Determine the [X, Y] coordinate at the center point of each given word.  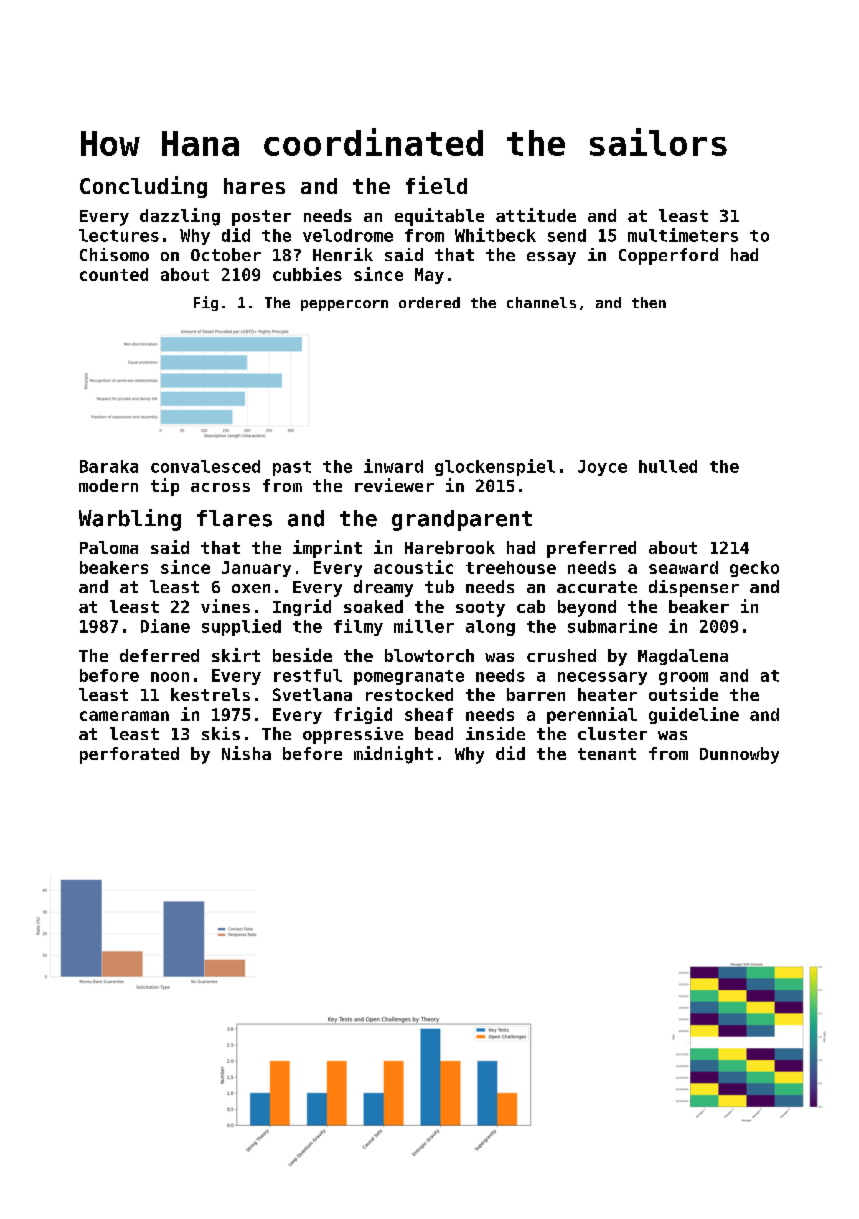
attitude [536, 215]
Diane [165, 626]
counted [114, 274]
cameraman [124, 716]
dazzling [180, 217]
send [567, 235]
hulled [668, 466]
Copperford [668, 256]
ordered [429, 302]
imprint [327, 549]
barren [536, 694]
